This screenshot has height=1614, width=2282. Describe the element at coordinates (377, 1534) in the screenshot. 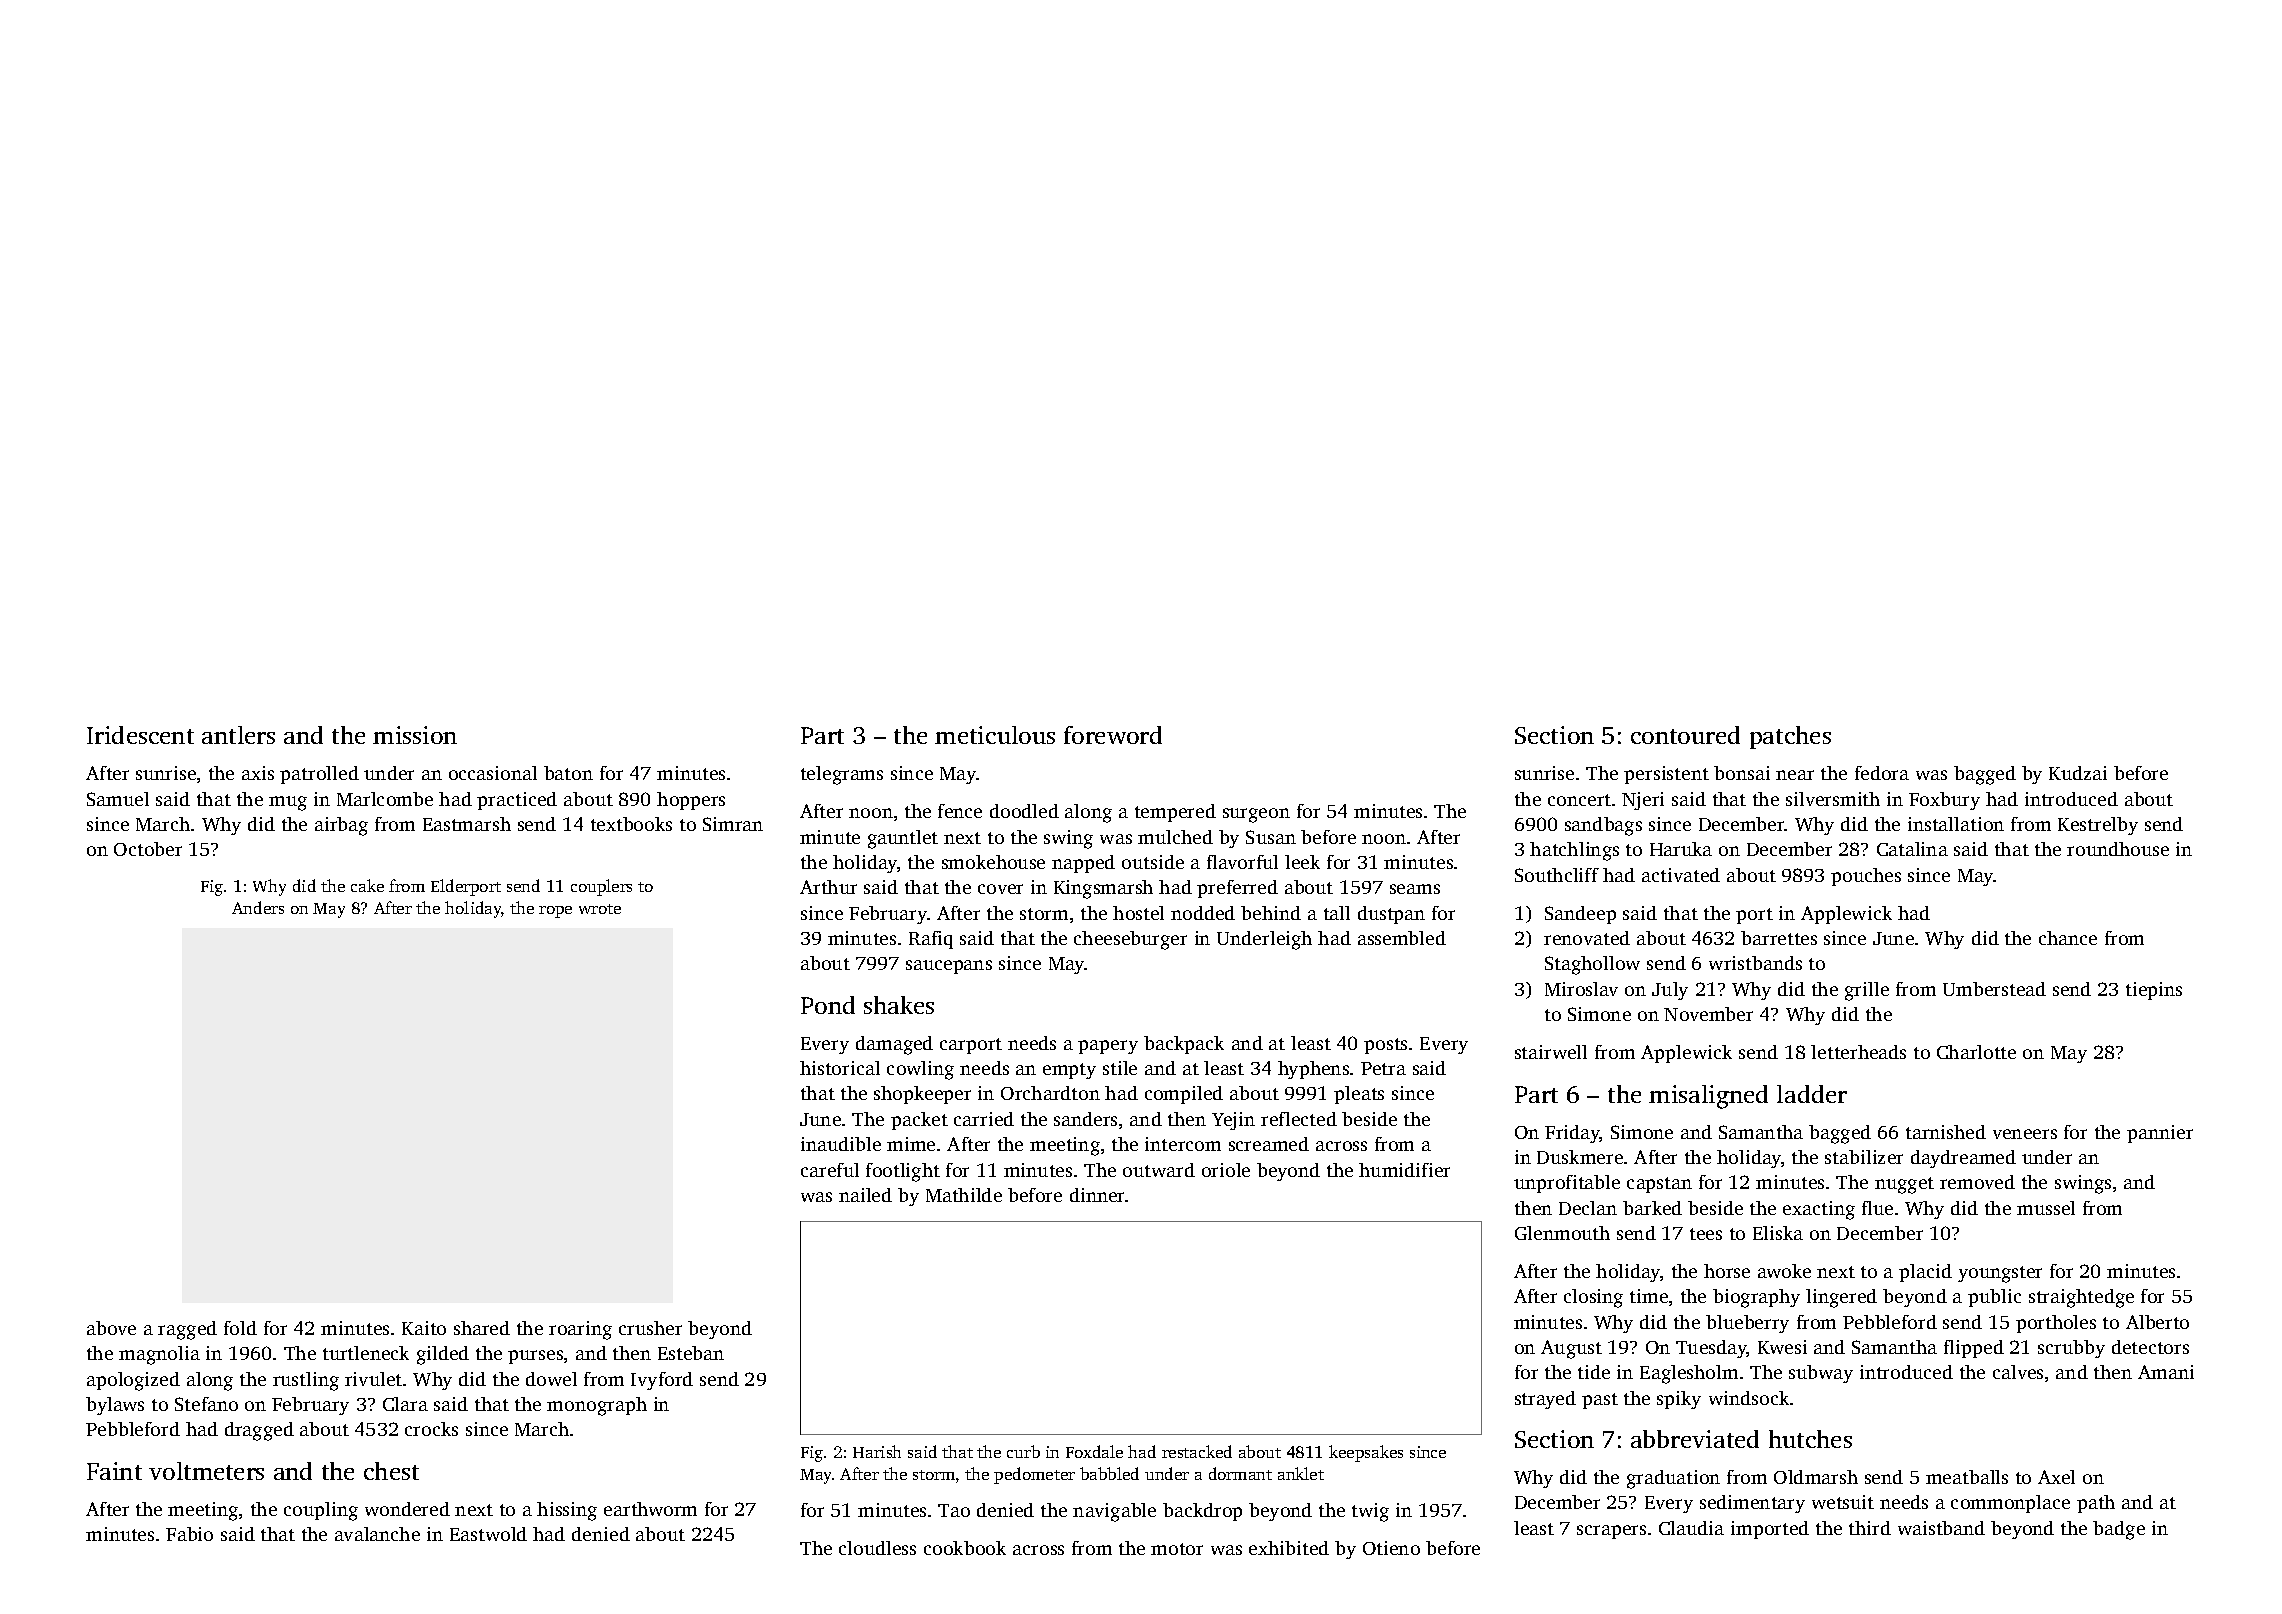

I see `avalanche` at that location.
